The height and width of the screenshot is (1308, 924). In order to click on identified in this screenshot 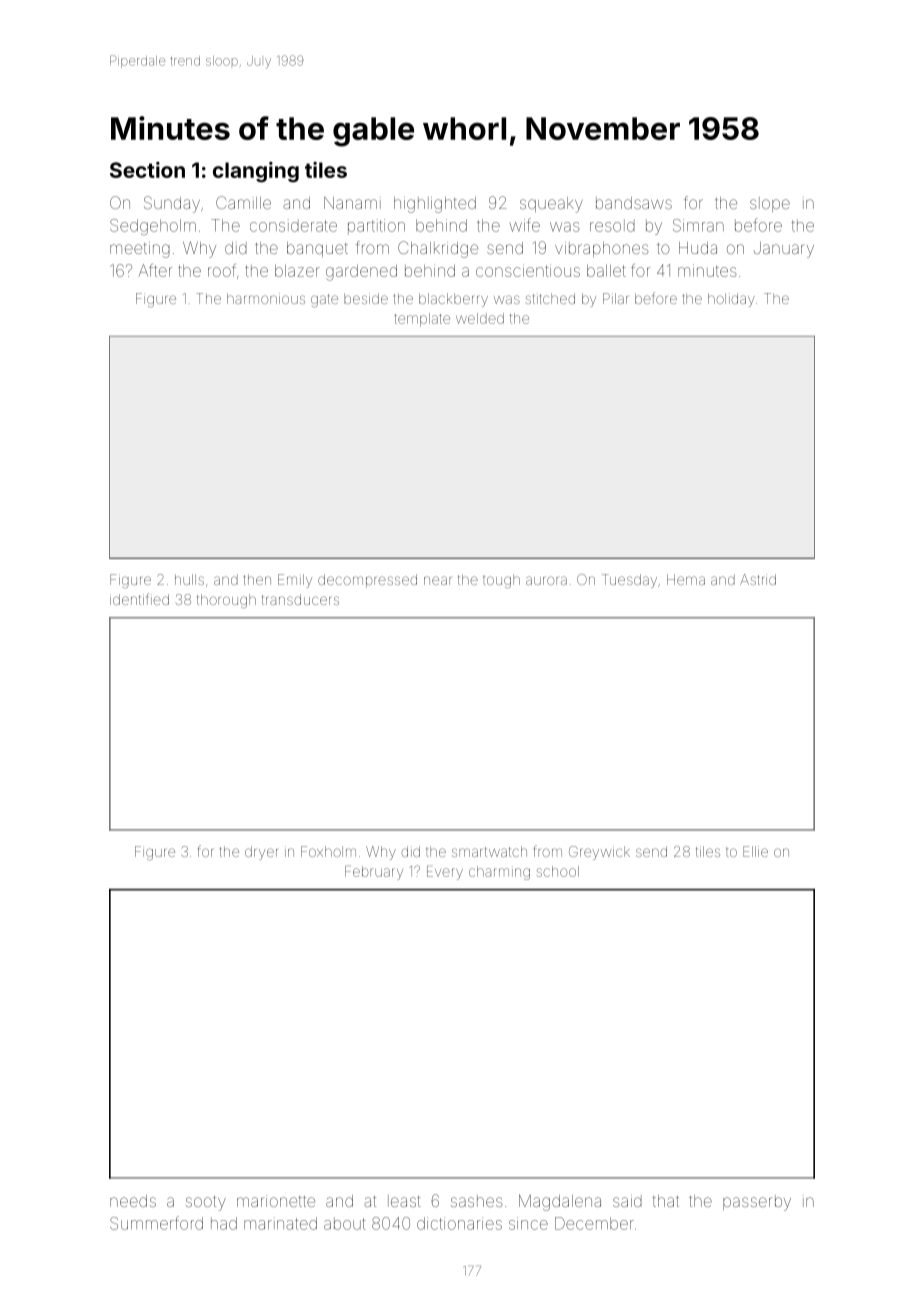, I will do `click(139, 599)`.
